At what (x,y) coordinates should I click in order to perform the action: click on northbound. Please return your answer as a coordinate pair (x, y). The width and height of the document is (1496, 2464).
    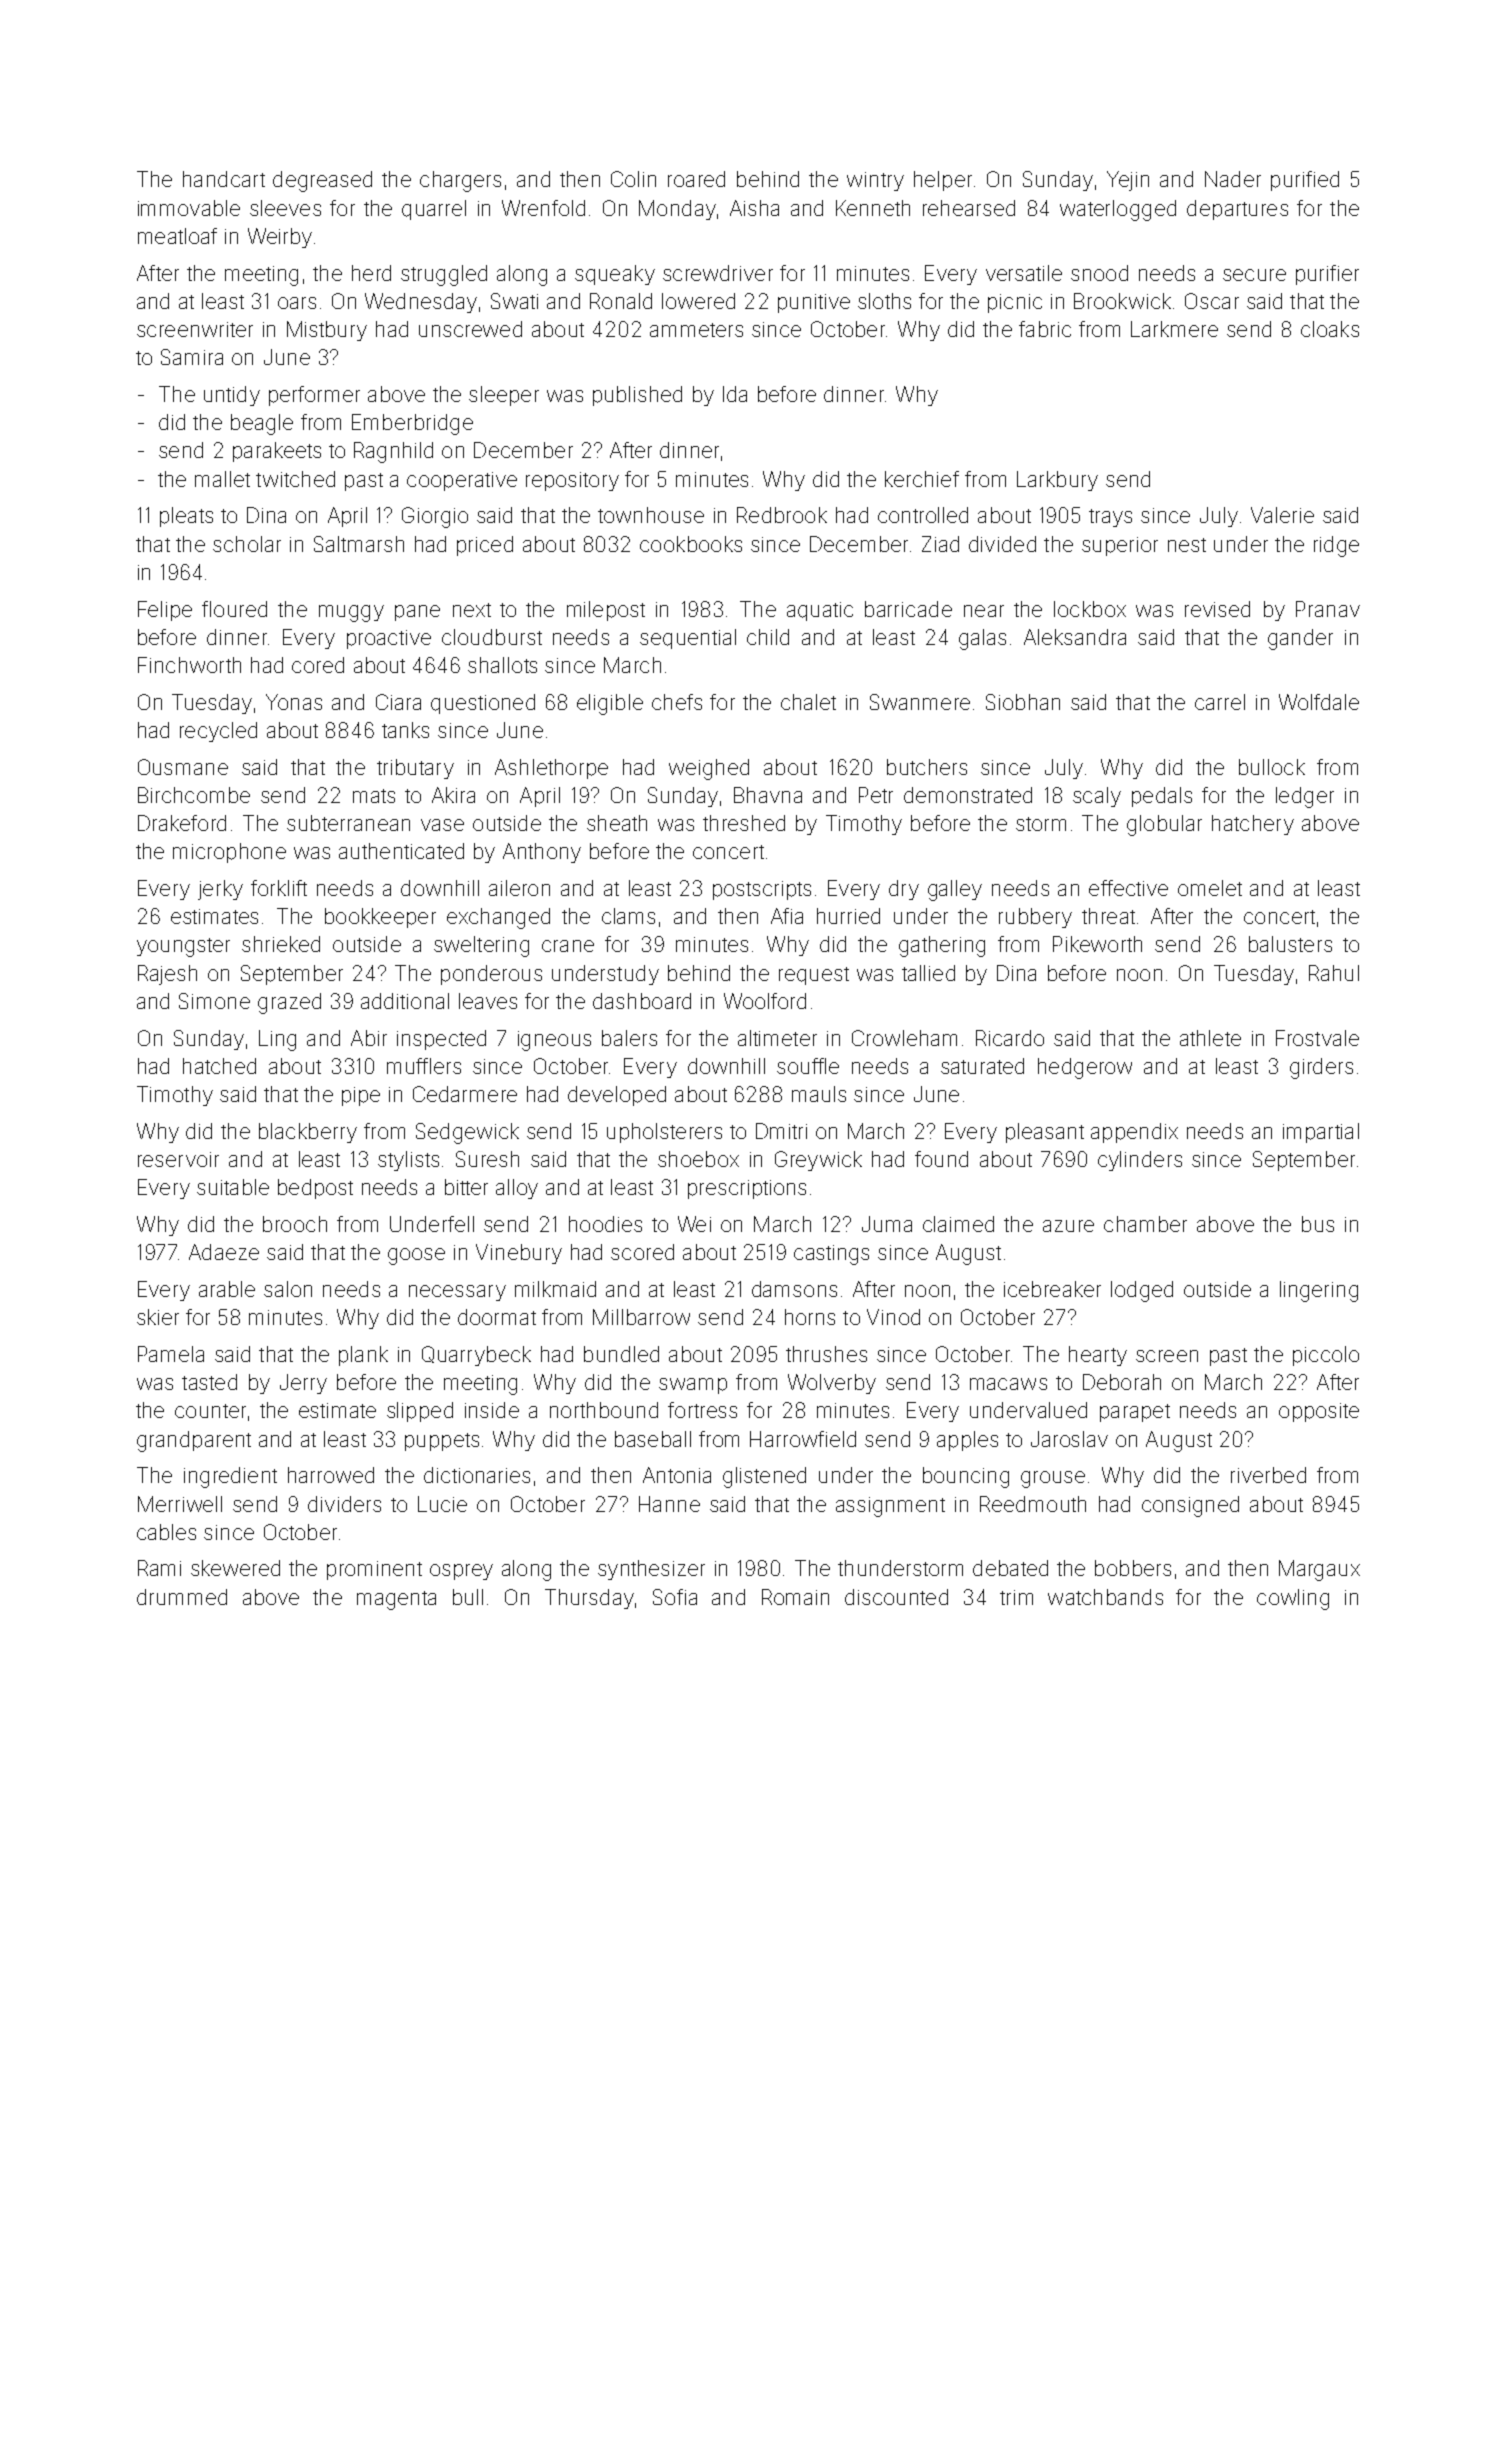
    Looking at the image, I should click on (604, 1410).
